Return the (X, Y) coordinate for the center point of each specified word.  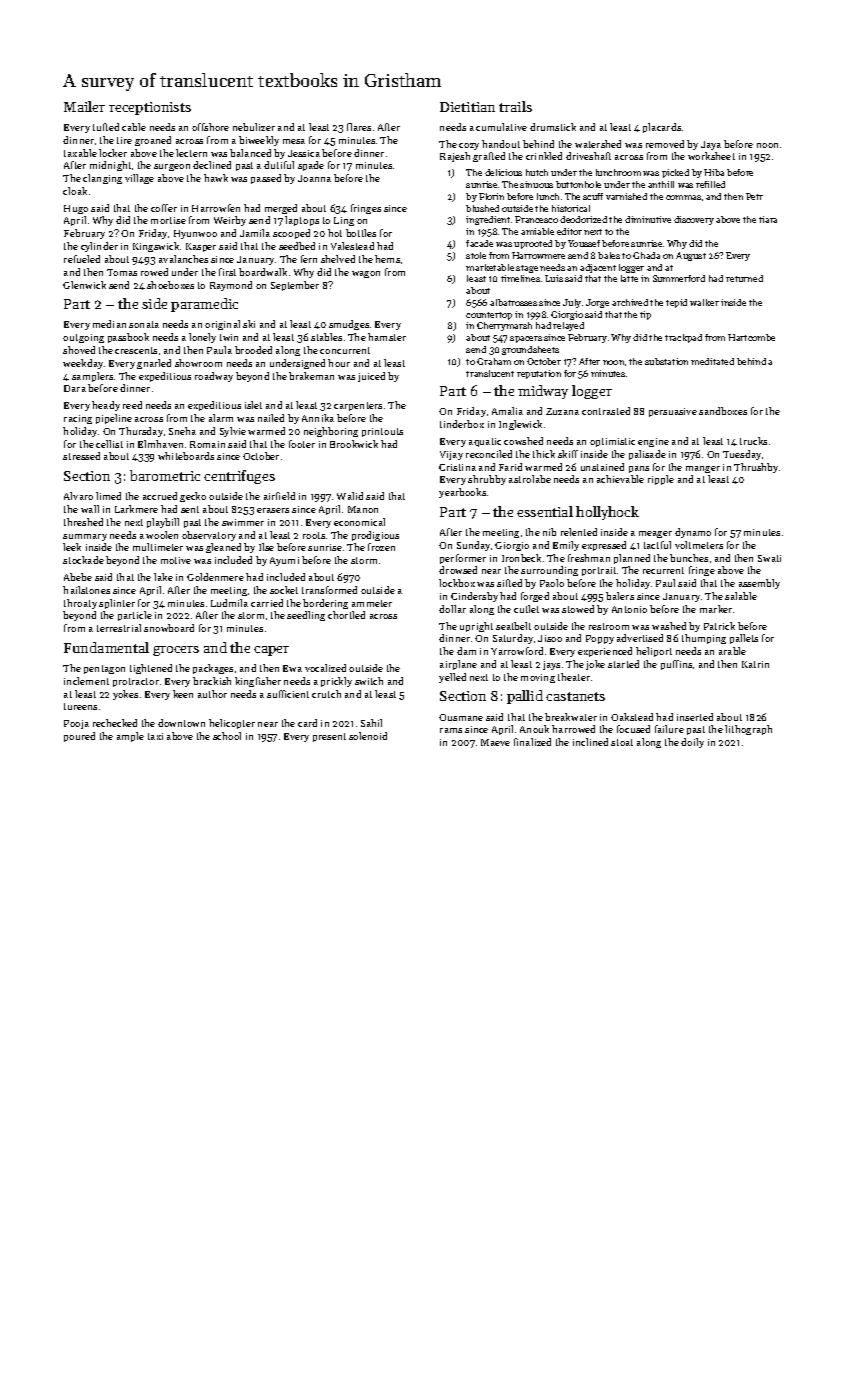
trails (515, 106)
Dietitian (467, 107)
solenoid (368, 736)
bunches (689, 558)
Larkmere (136, 509)
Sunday (473, 546)
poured (79, 737)
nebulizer (254, 127)
